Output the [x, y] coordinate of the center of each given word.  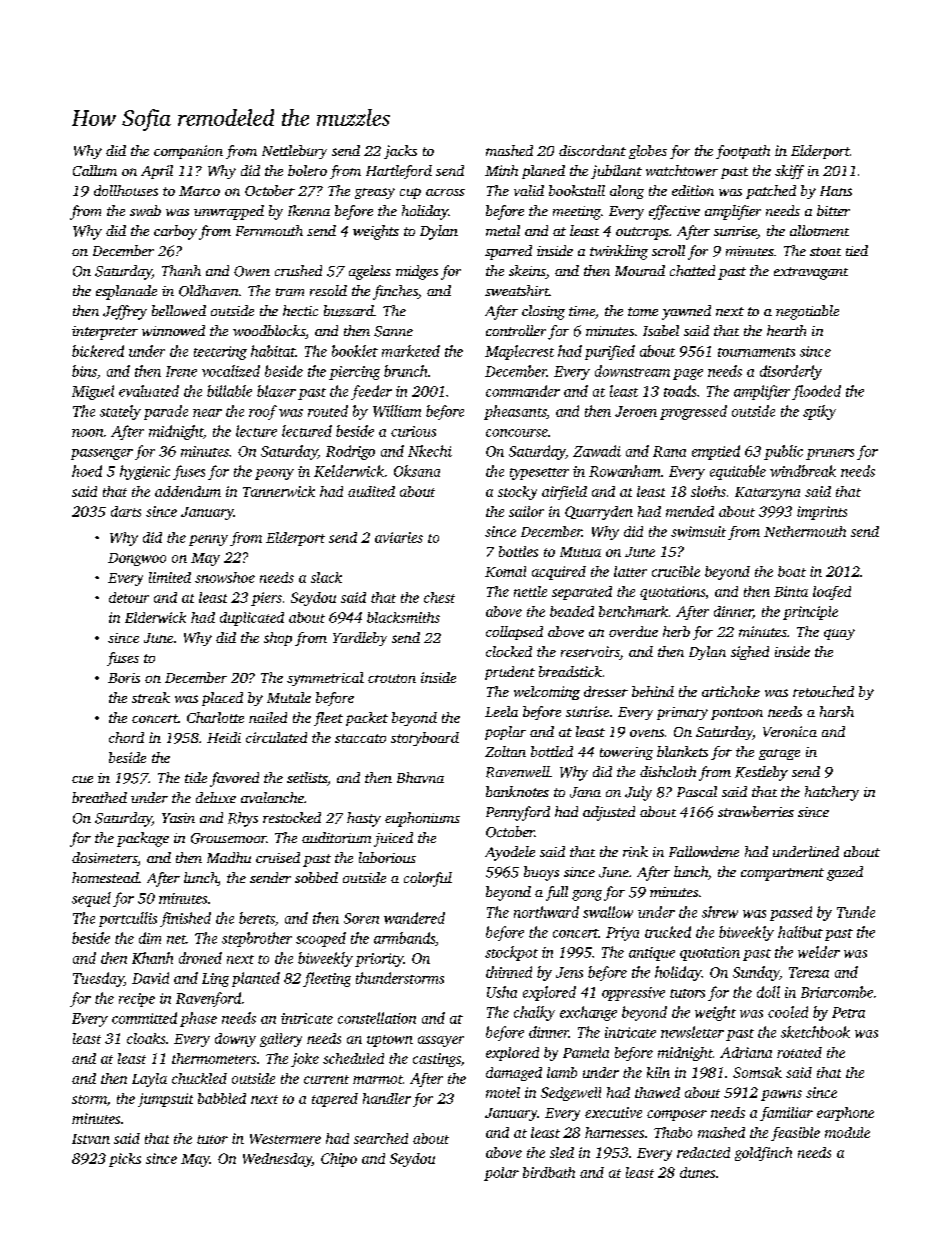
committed [144, 1018]
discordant [592, 150]
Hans [836, 191]
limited [170, 577]
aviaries [399, 537]
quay [839, 634]
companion [188, 152]
